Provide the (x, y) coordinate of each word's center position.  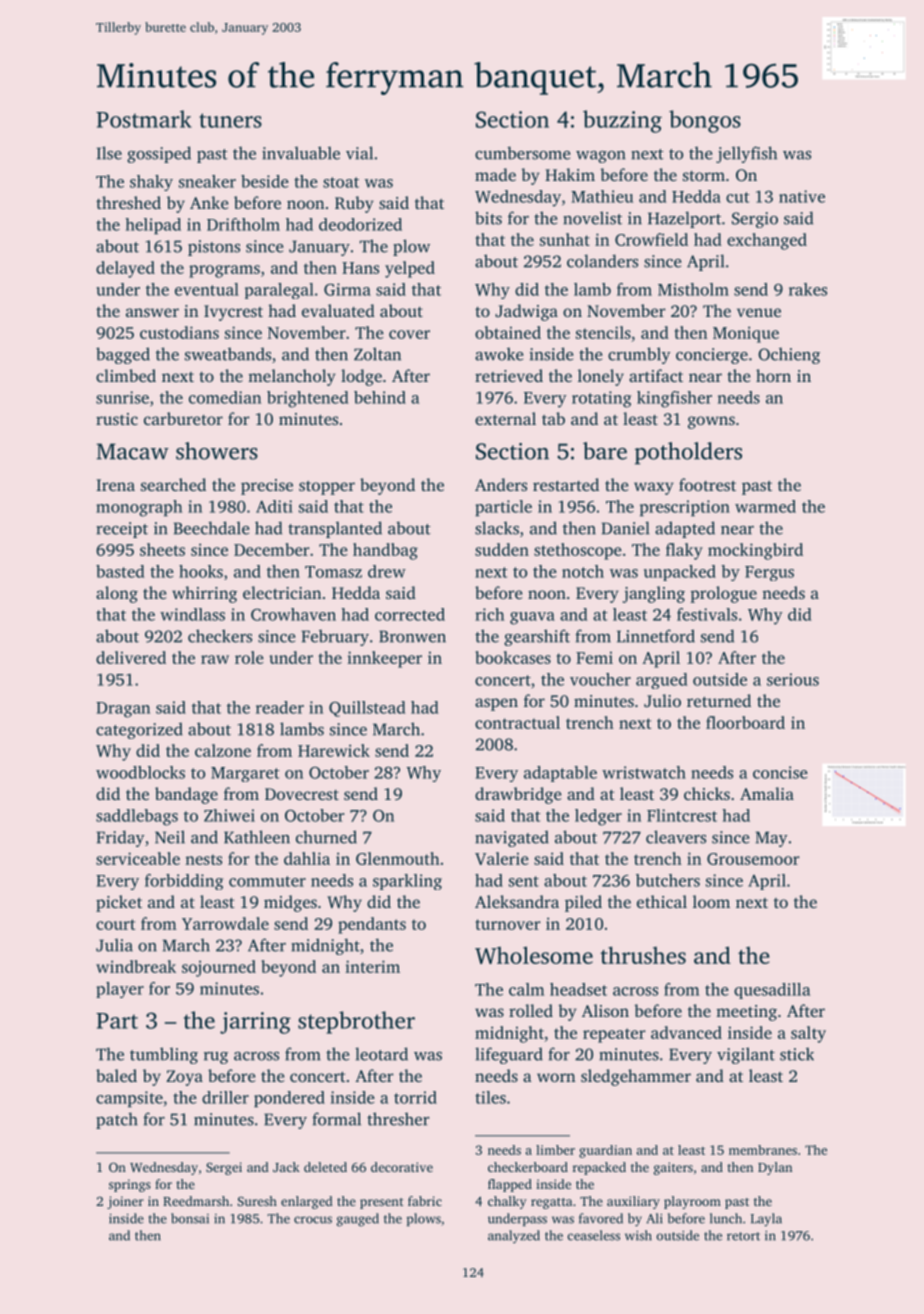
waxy (654, 488)
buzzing (622, 121)
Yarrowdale (225, 923)
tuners (230, 120)
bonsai (190, 1218)
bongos (705, 121)
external (505, 418)
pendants (372, 925)
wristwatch (644, 772)
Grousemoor (753, 859)
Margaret (245, 774)
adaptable (560, 774)
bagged (123, 355)
